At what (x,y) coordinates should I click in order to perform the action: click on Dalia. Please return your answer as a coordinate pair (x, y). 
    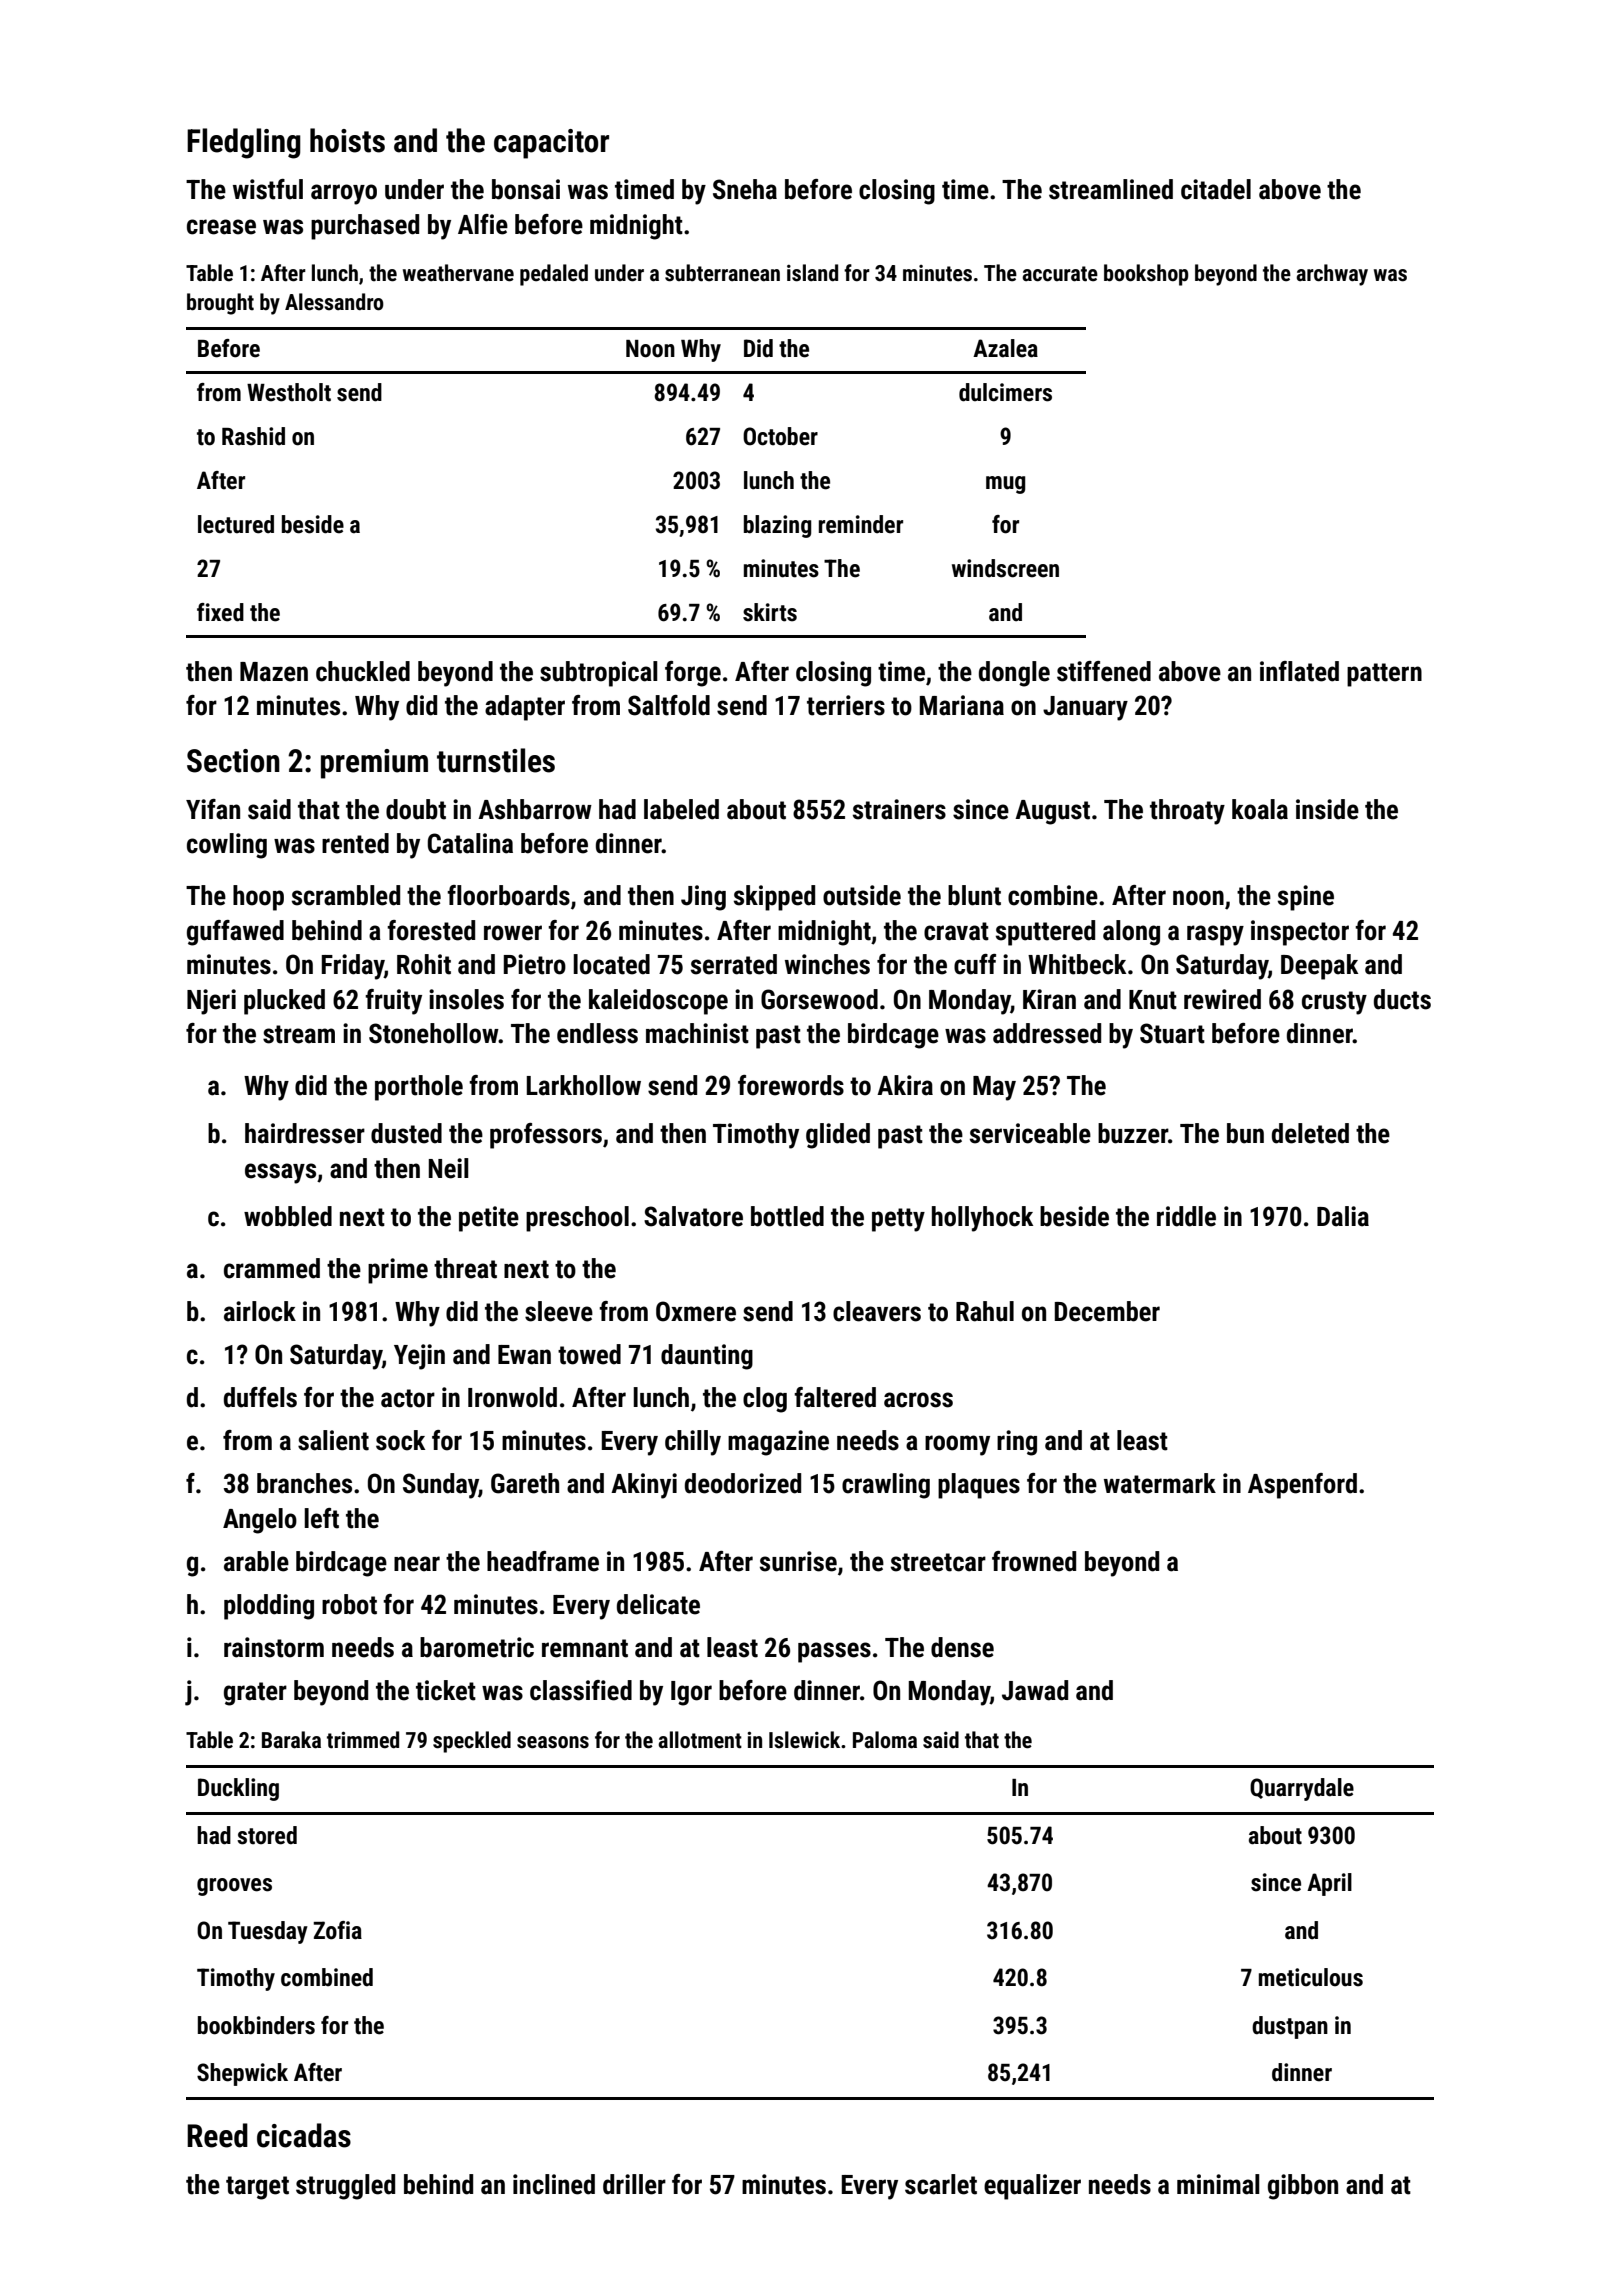
    Looking at the image, I should click on (1343, 1216).
